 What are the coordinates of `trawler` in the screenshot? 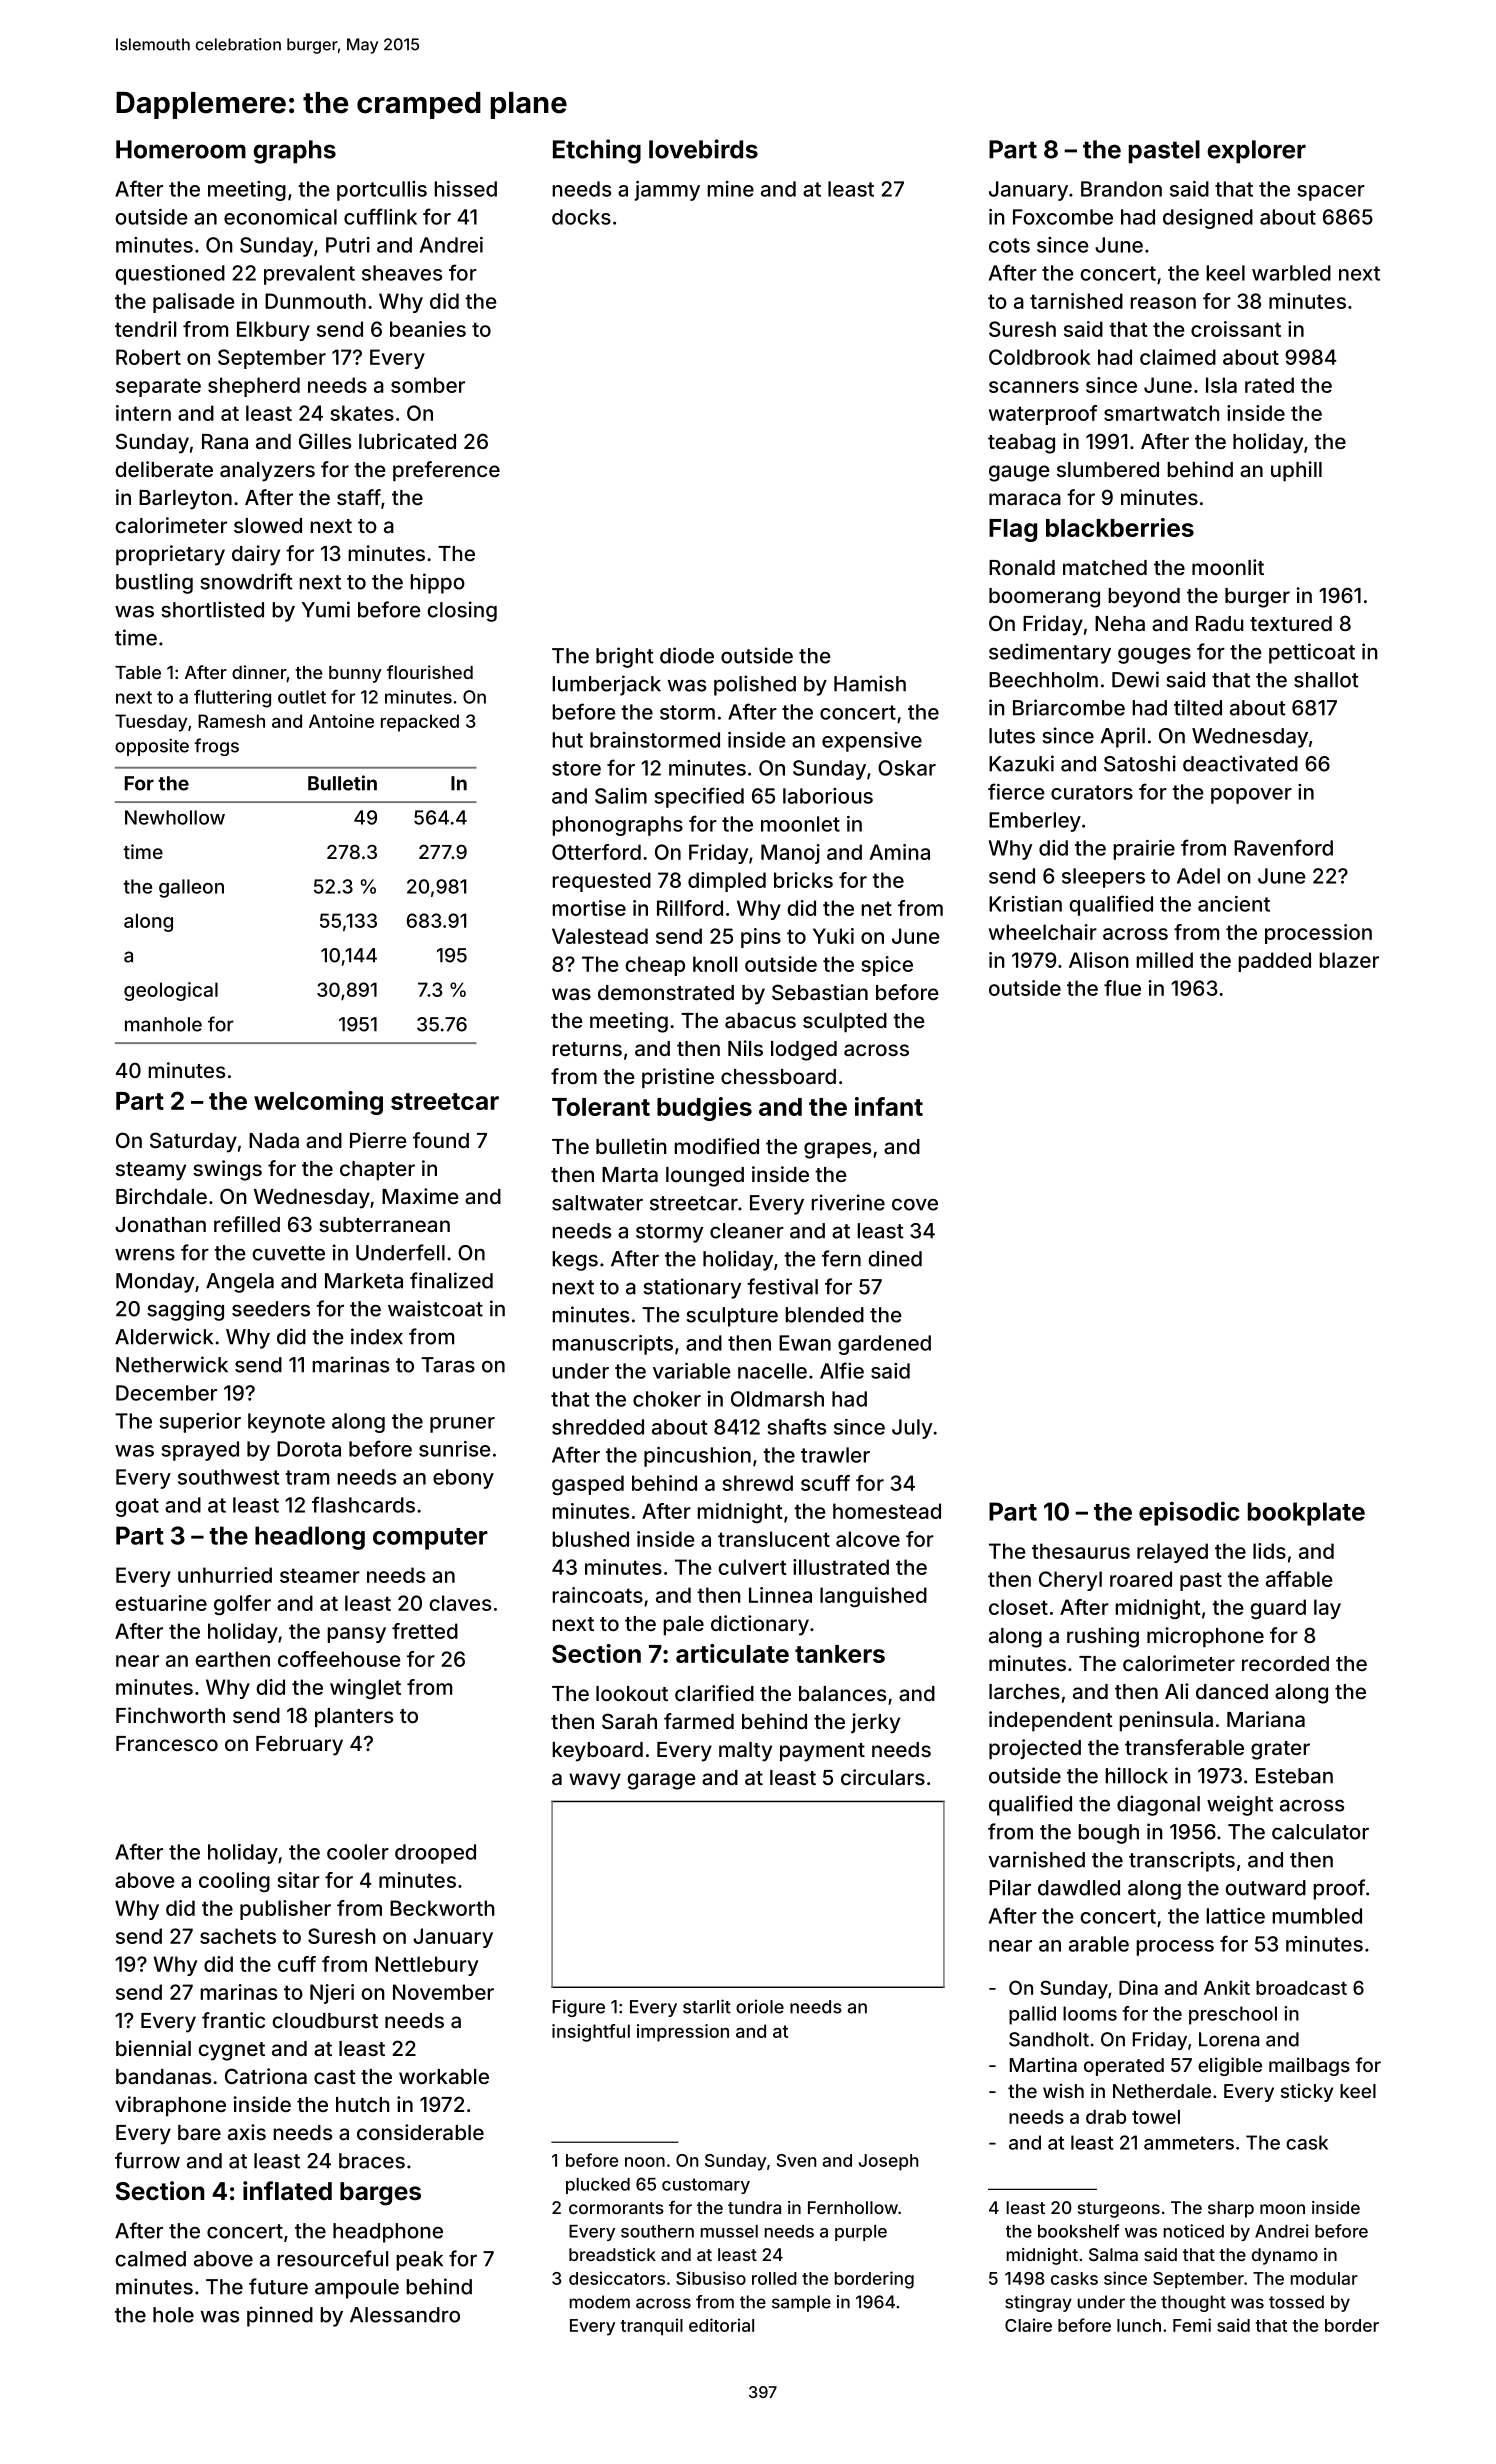 It's located at (835, 1455).
